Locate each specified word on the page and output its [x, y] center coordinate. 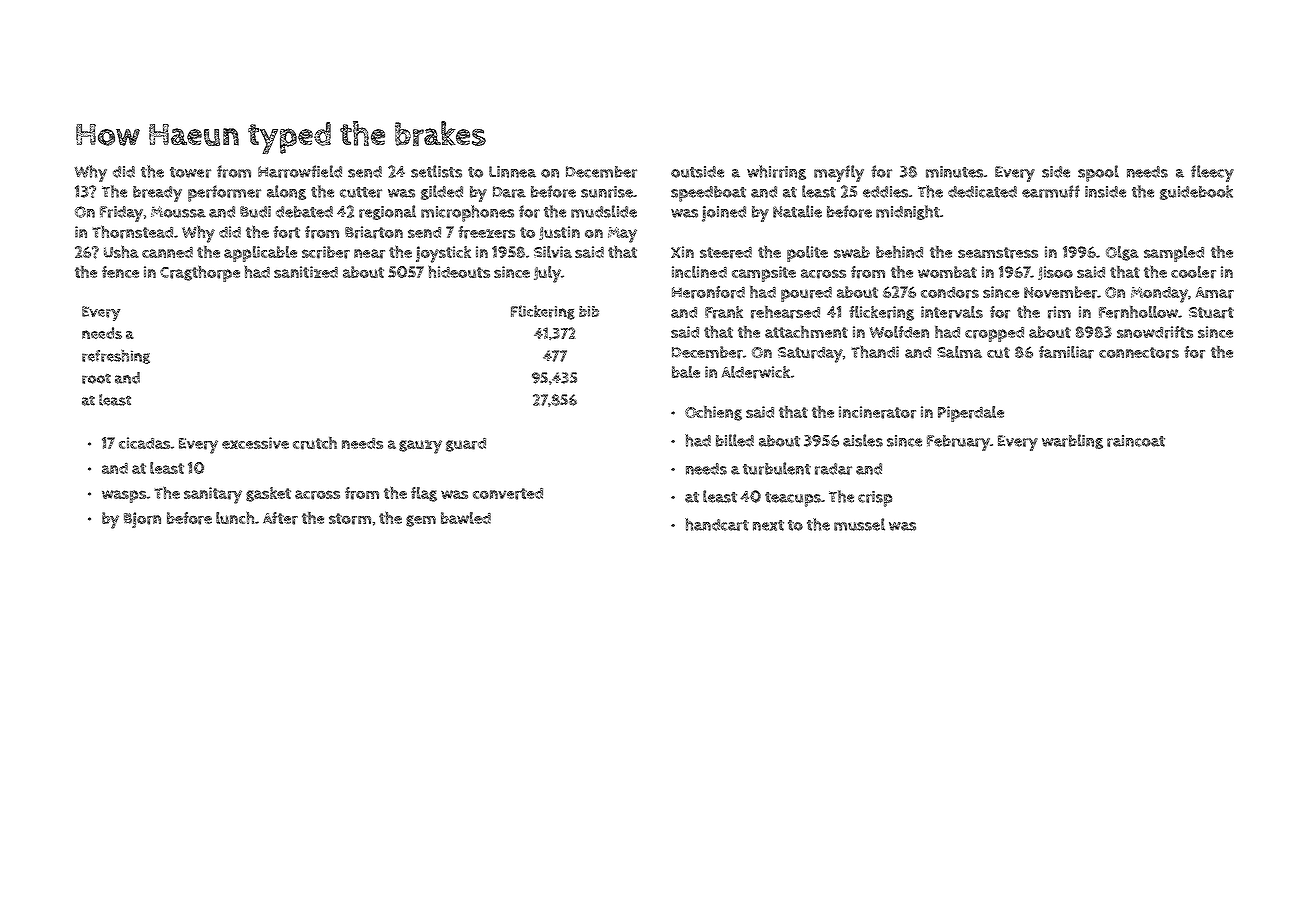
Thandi [875, 351]
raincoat [1136, 441]
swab [852, 252]
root [96, 379]
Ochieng [713, 413]
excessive [255, 443]
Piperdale [971, 414]
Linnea [512, 172]
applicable [260, 254]
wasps [124, 496]
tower [190, 172]
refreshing [116, 356]
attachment [806, 332]
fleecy [1212, 173]
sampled [1174, 254]
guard [466, 444]
